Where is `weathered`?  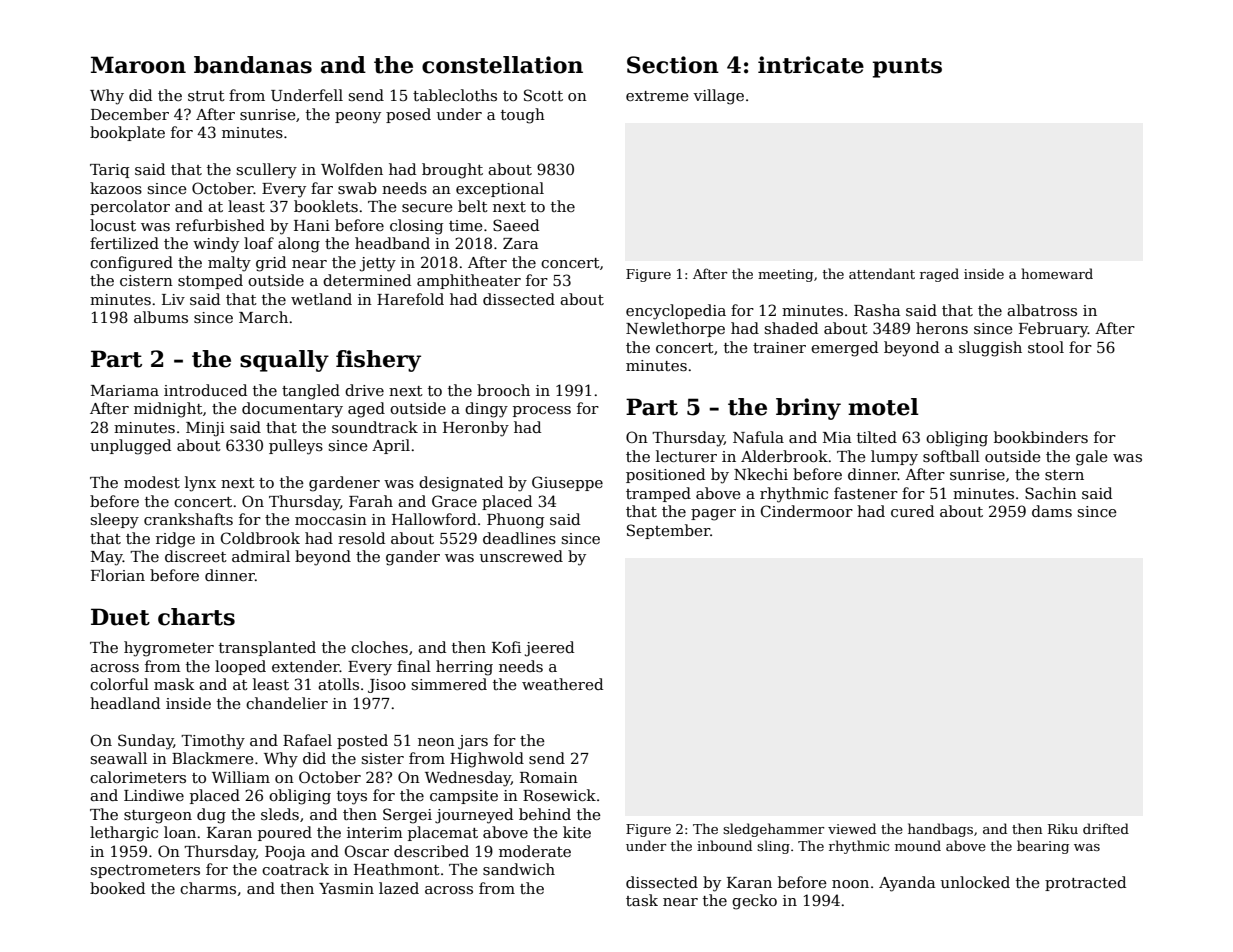
weathered is located at coordinates (562, 684).
